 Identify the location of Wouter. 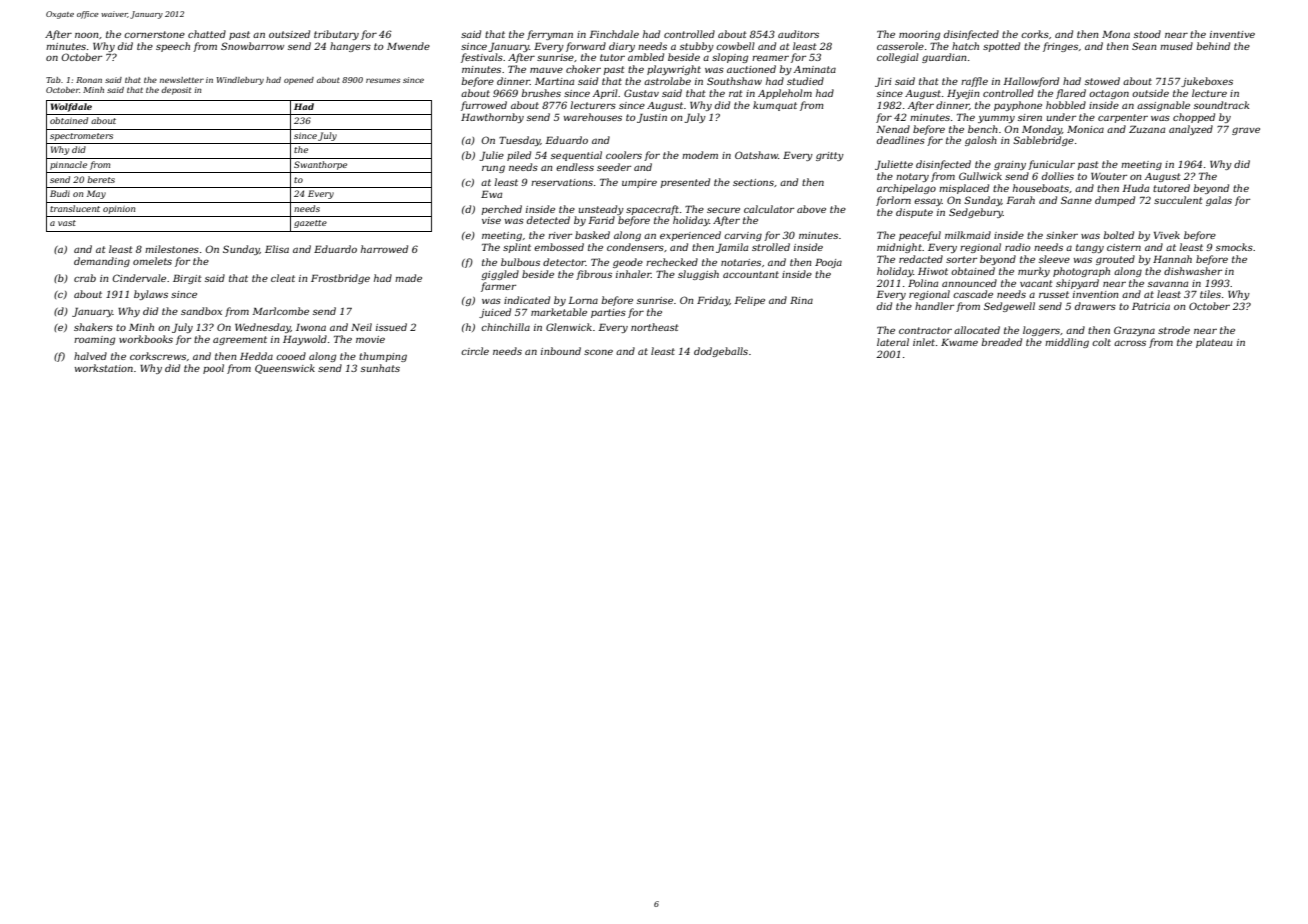
(1109, 176).
